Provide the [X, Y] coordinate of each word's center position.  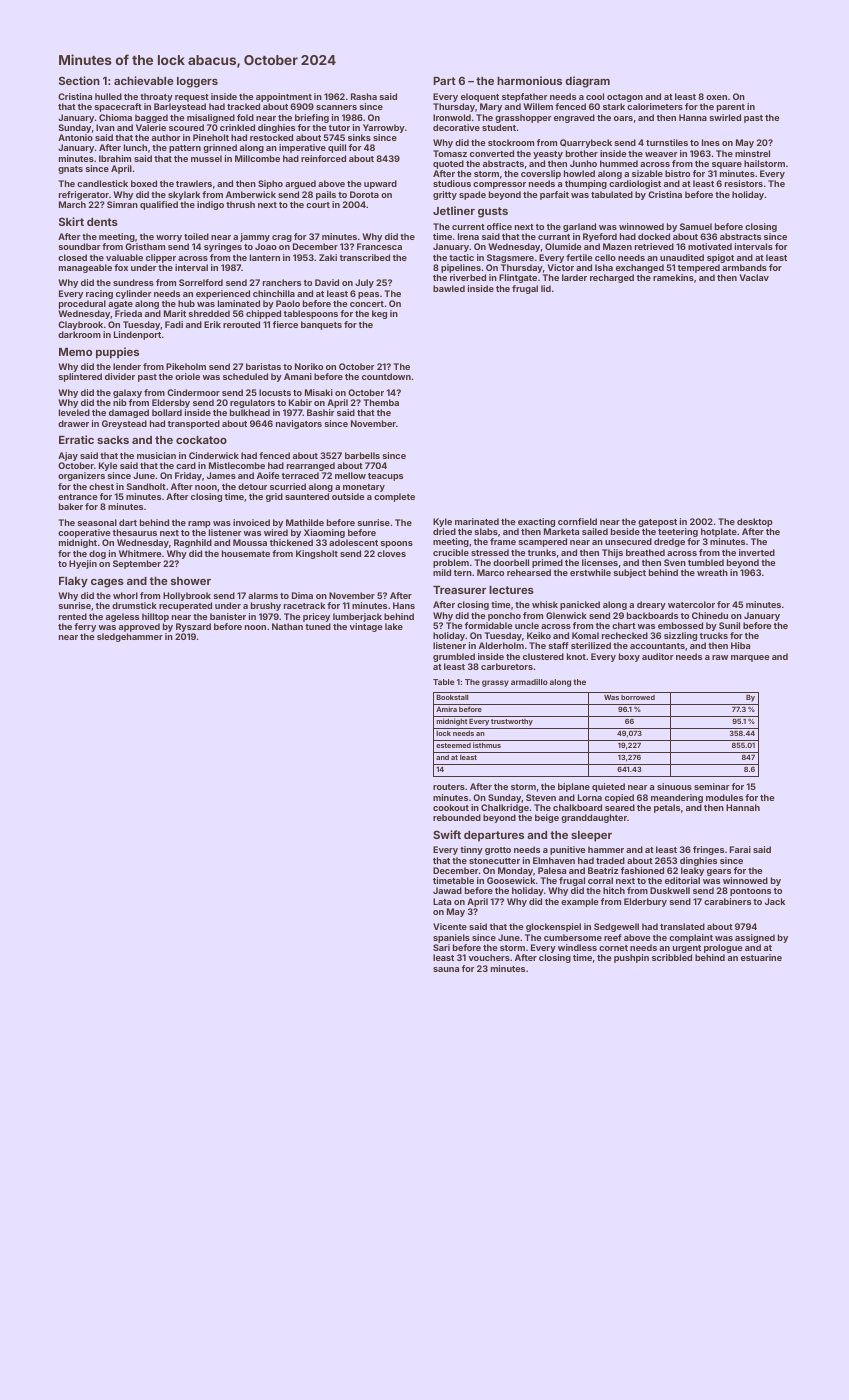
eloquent [480, 97]
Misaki [319, 392]
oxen [716, 97]
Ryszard [193, 627]
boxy [629, 657]
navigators [299, 424]
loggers [197, 82]
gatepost [657, 523]
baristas [263, 366]
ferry [85, 627]
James [221, 475]
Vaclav [754, 277]
